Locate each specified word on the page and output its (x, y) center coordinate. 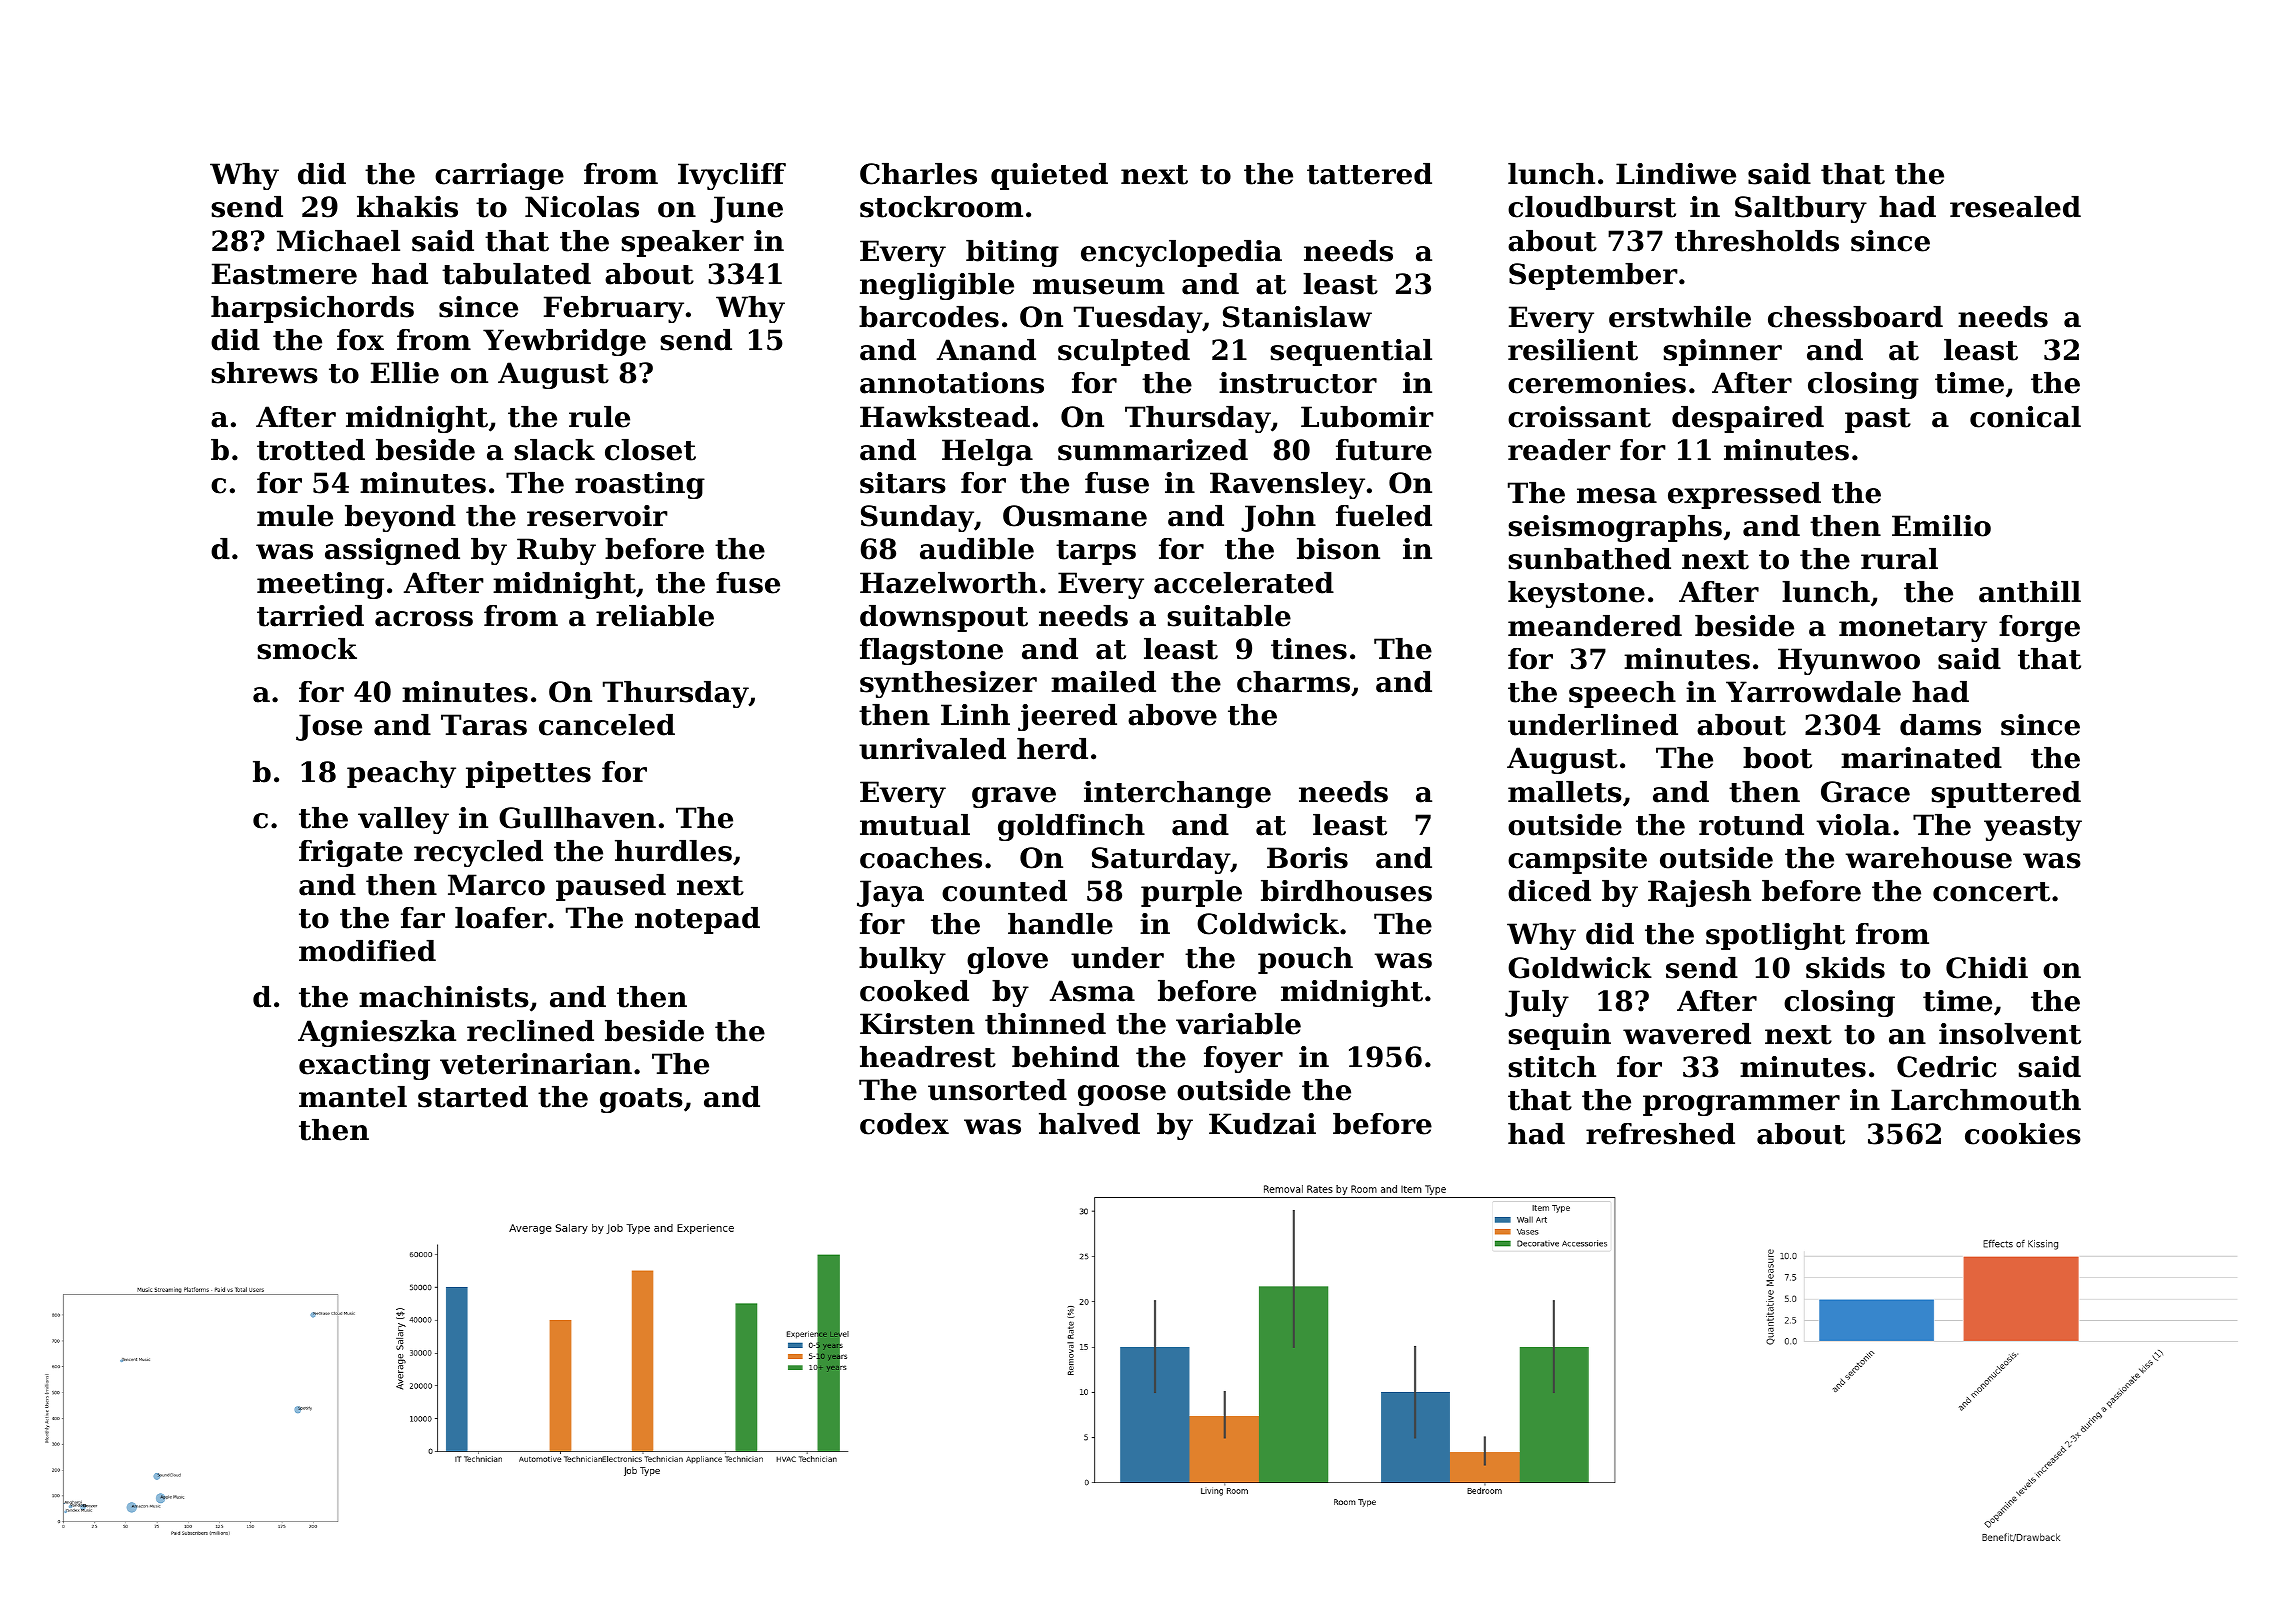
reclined (530, 1031)
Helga (987, 452)
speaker (682, 243)
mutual (915, 825)
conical (2025, 417)
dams (1940, 725)
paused (611, 887)
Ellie (405, 373)
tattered (1369, 174)
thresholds (1757, 241)
